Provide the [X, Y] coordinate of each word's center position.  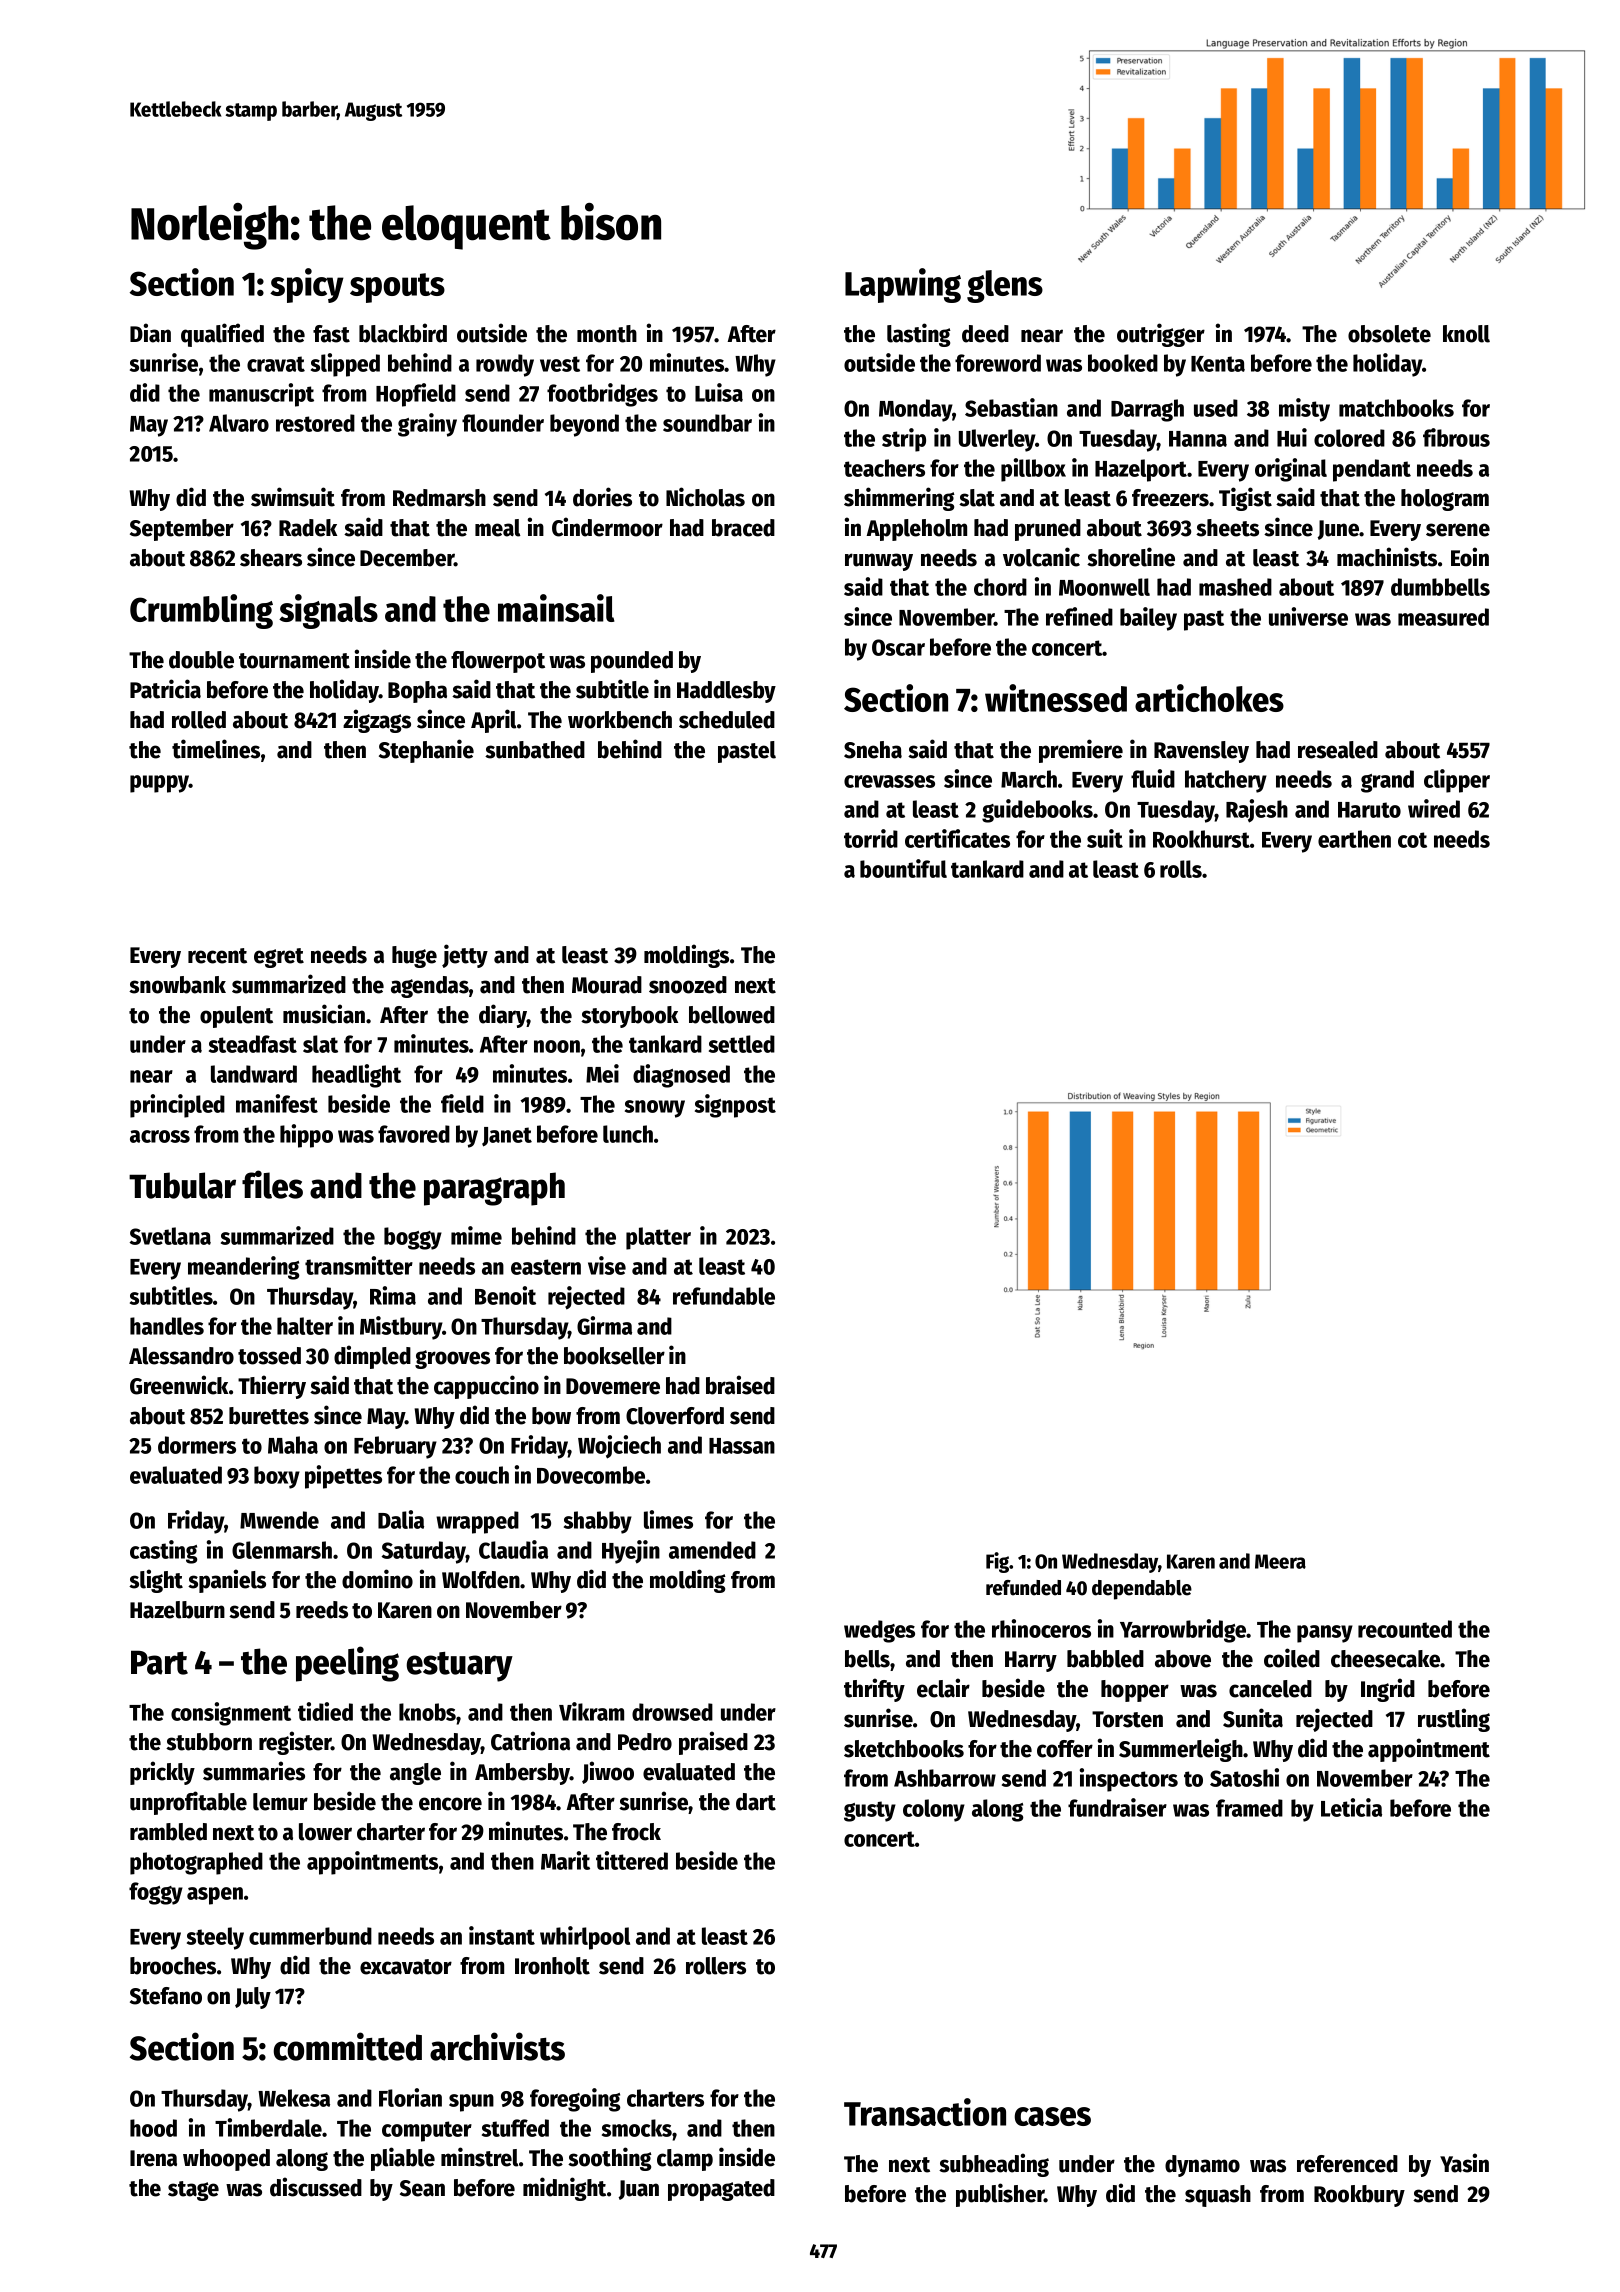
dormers [197, 1445]
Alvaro [239, 423]
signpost [735, 1106]
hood [153, 2128]
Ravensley [1201, 752]
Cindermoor [607, 527]
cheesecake [1385, 1659]
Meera [1280, 1561]
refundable [724, 1296]
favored [414, 1134]
